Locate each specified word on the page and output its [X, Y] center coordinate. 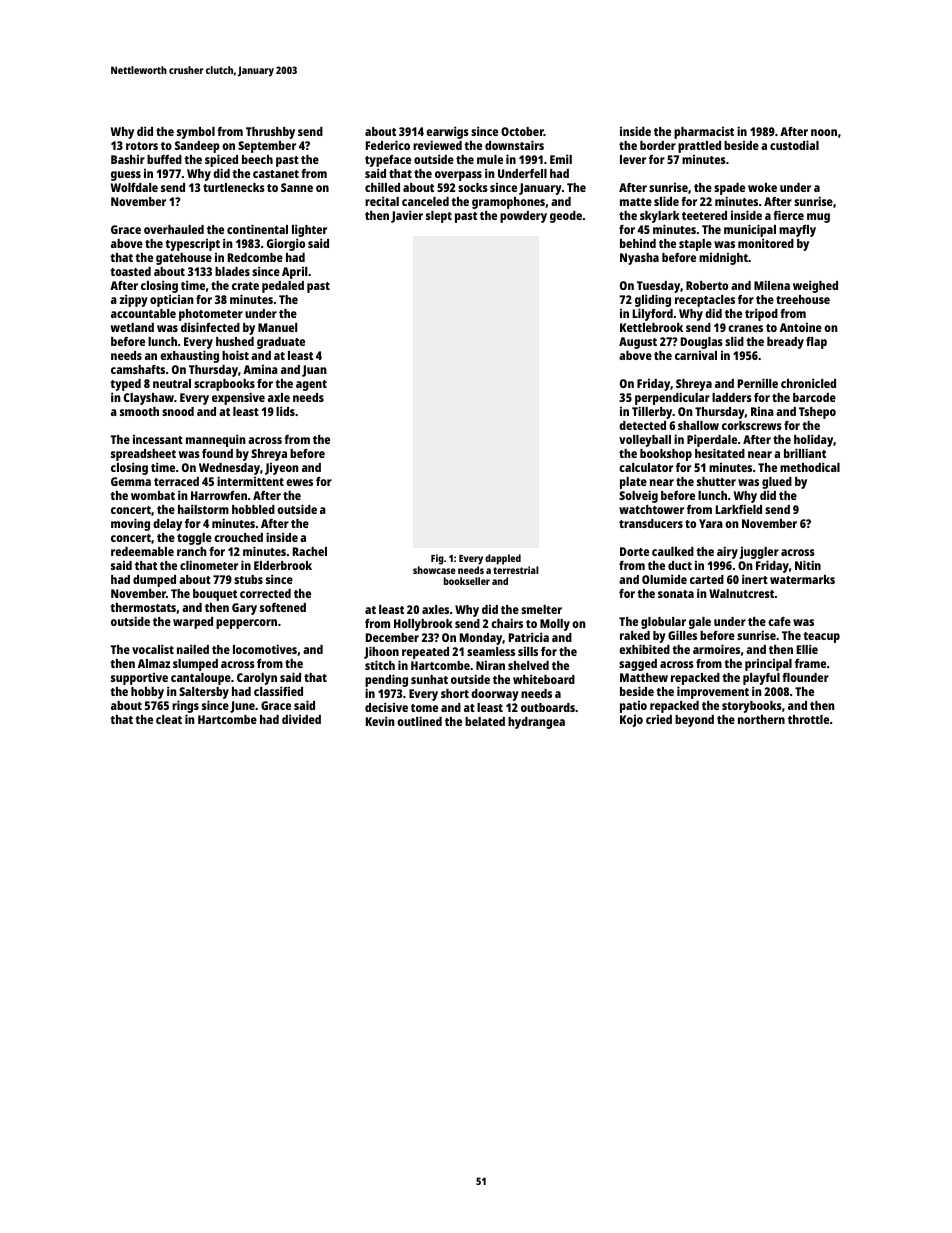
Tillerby [652, 412]
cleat [169, 719]
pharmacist [704, 133]
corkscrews [752, 425]
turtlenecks [234, 187]
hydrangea [536, 723]
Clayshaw [149, 399]
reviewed [437, 145]
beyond [694, 721]
